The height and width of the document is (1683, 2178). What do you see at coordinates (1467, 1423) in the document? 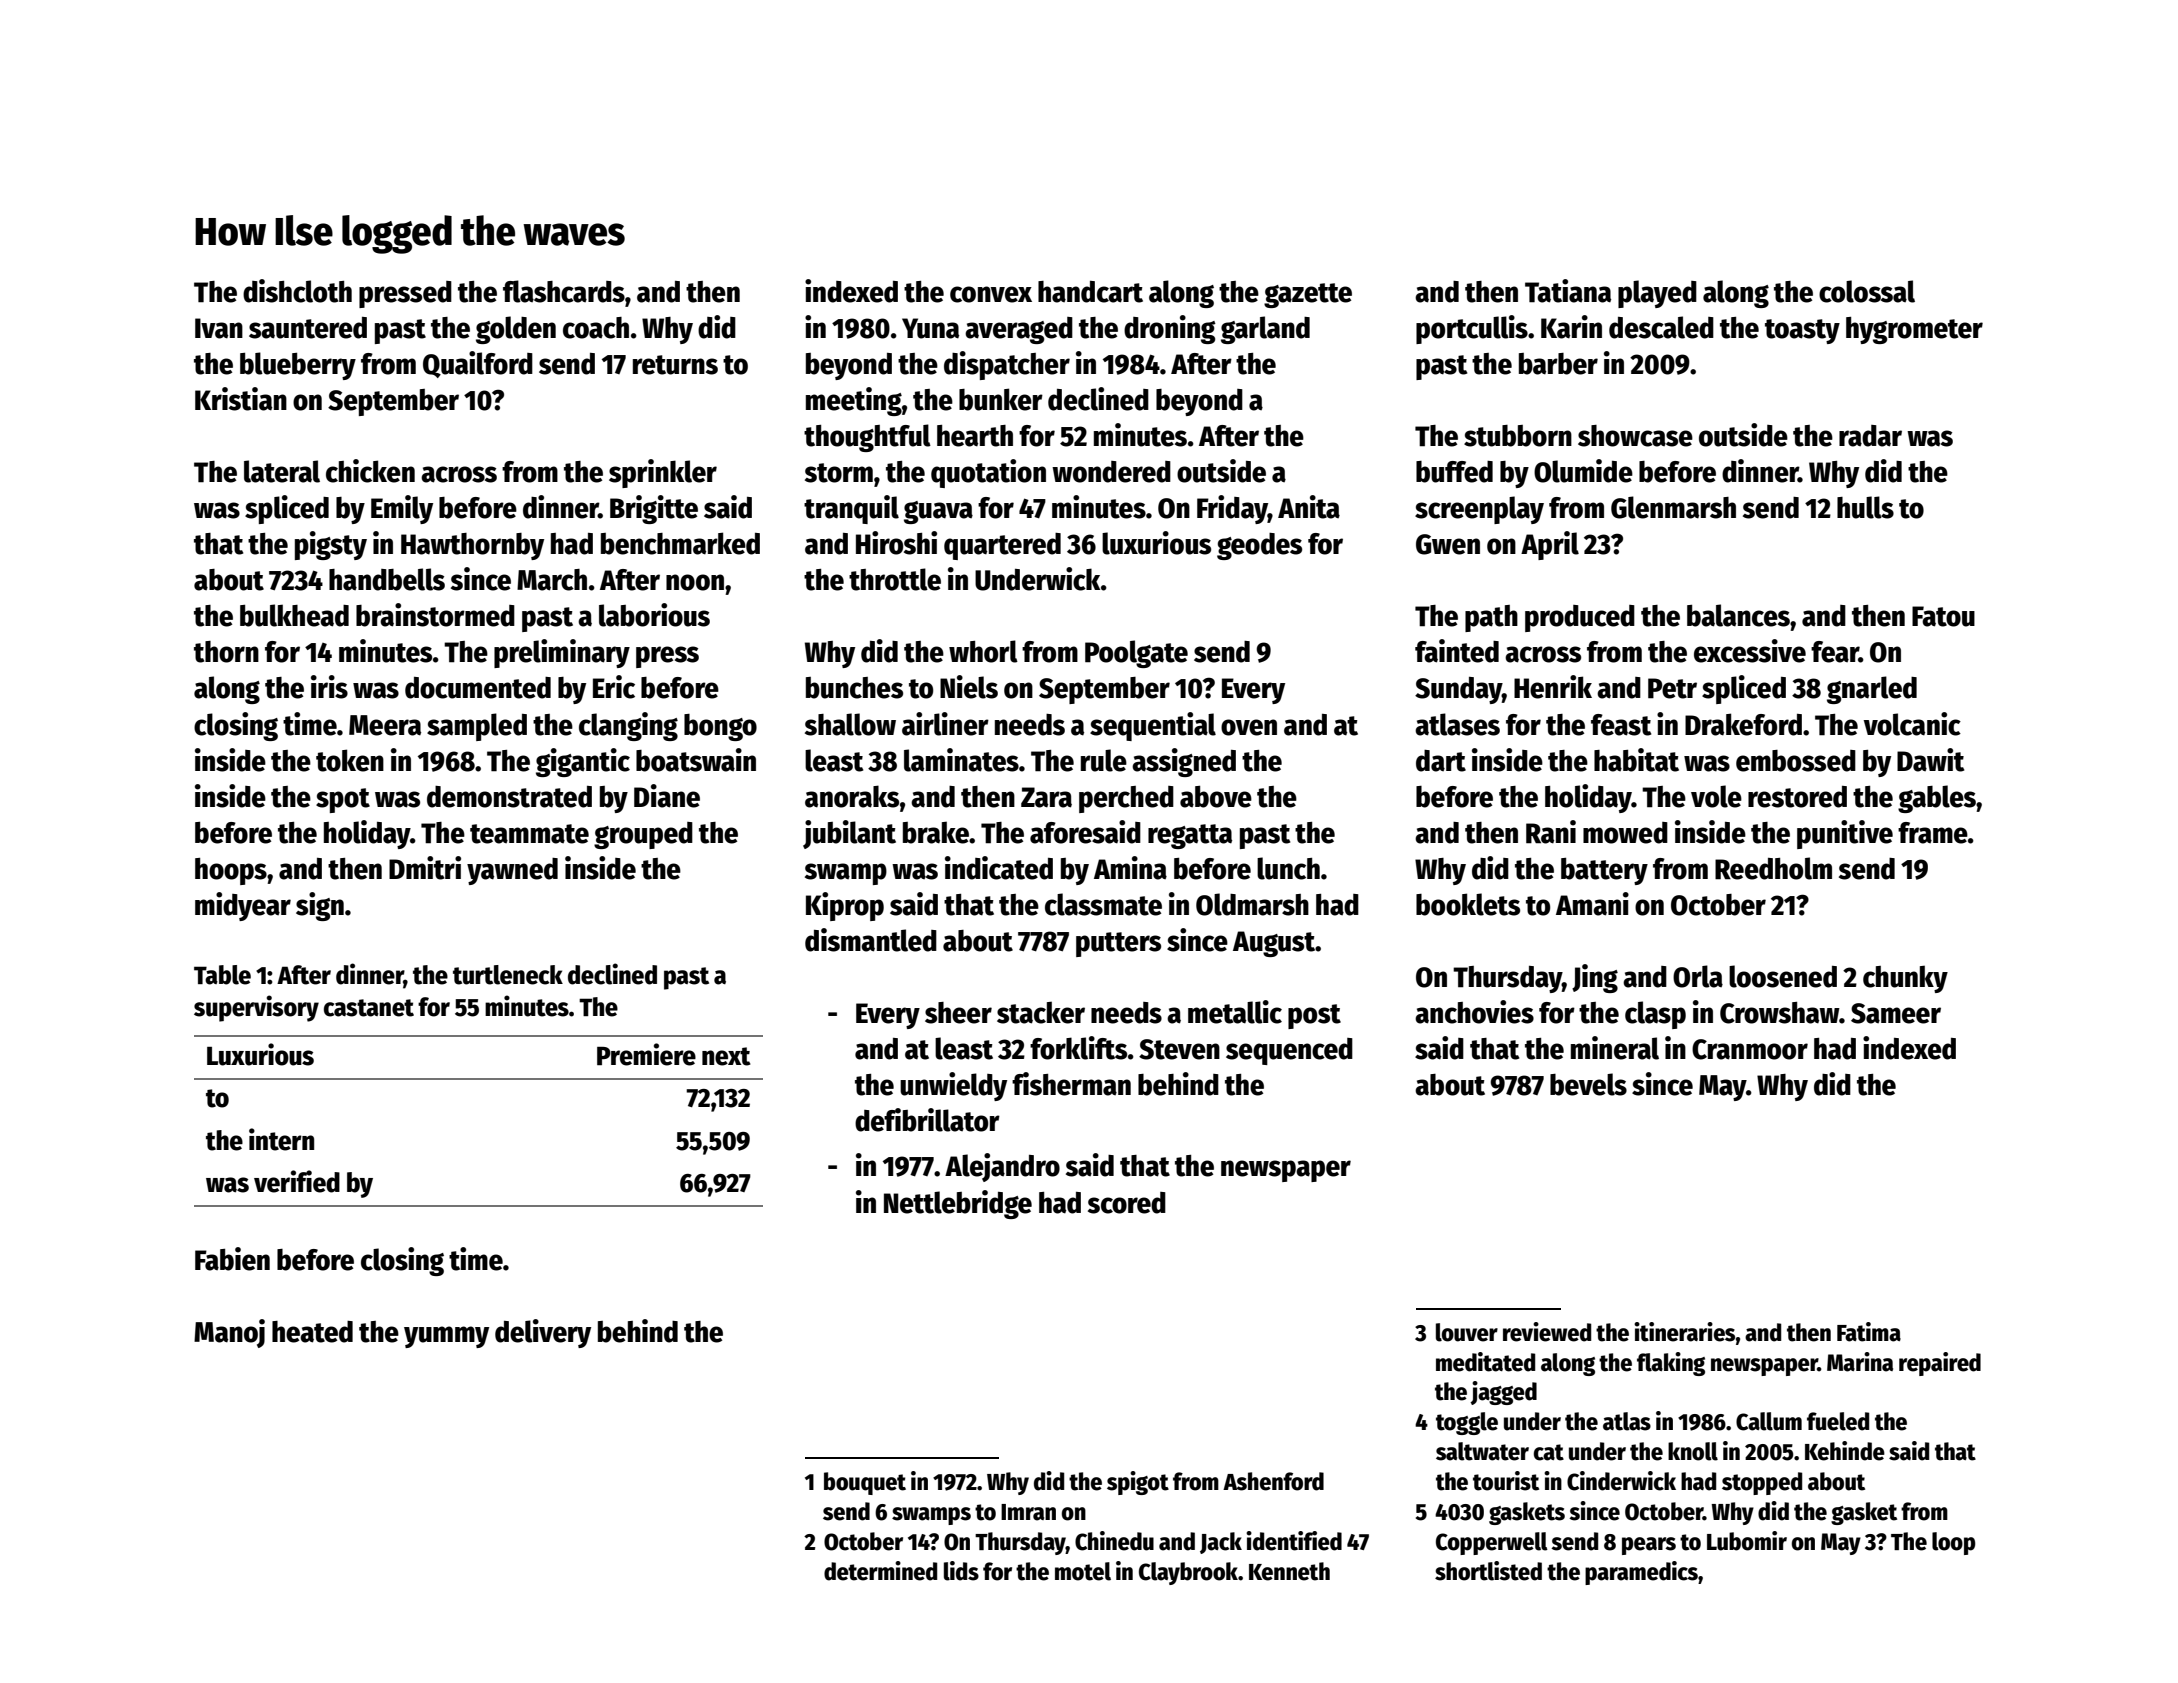
I see `toggle` at bounding box center [1467, 1423].
